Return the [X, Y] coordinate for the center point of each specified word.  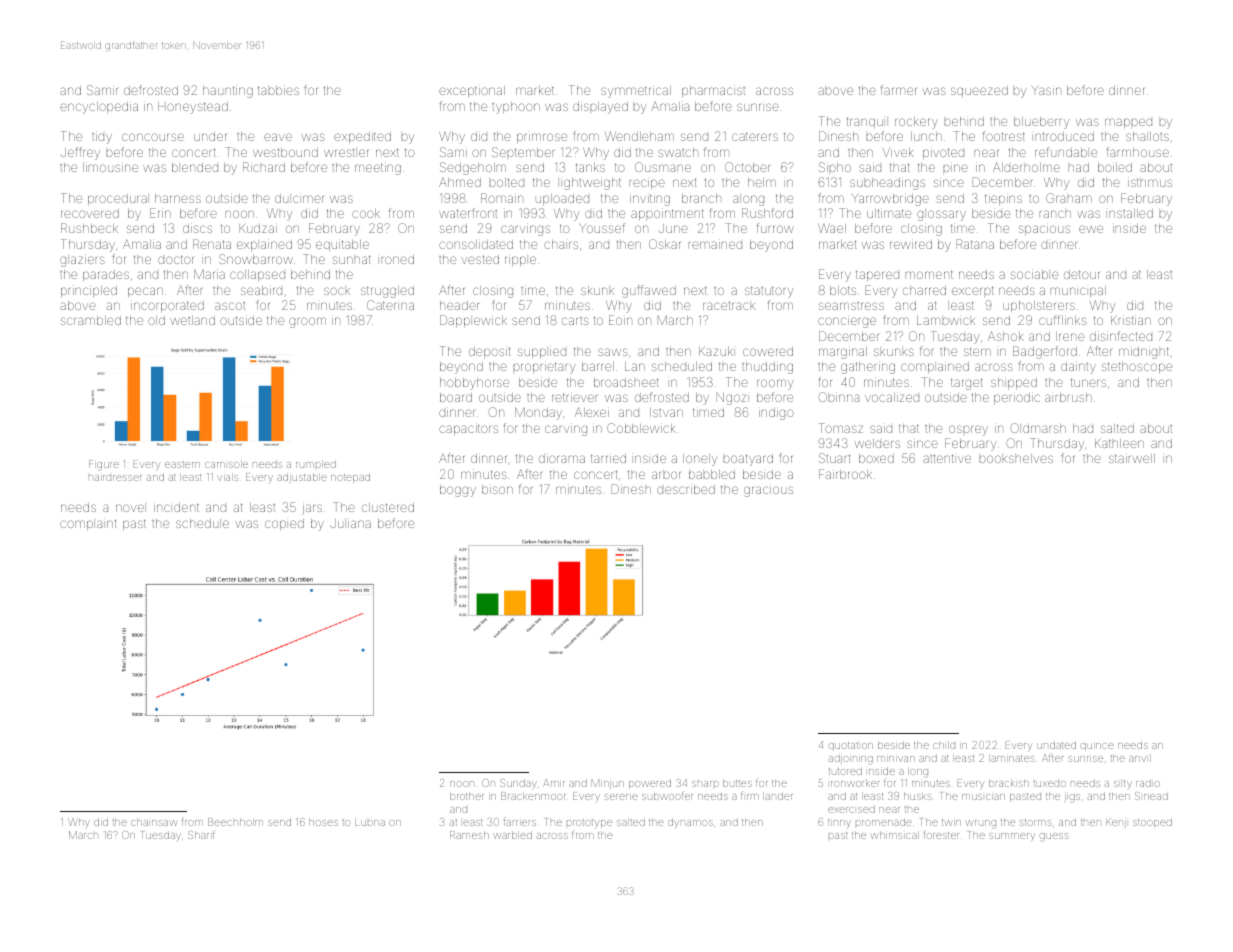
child [944, 745]
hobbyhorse [474, 384]
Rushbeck [89, 228]
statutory [769, 292]
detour [1081, 274]
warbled [512, 835]
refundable [1066, 152]
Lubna [370, 822]
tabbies [278, 90]
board [456, 397]
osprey [968, 430]
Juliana [350, 523]
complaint [88, 524]
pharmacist [713, 91]
